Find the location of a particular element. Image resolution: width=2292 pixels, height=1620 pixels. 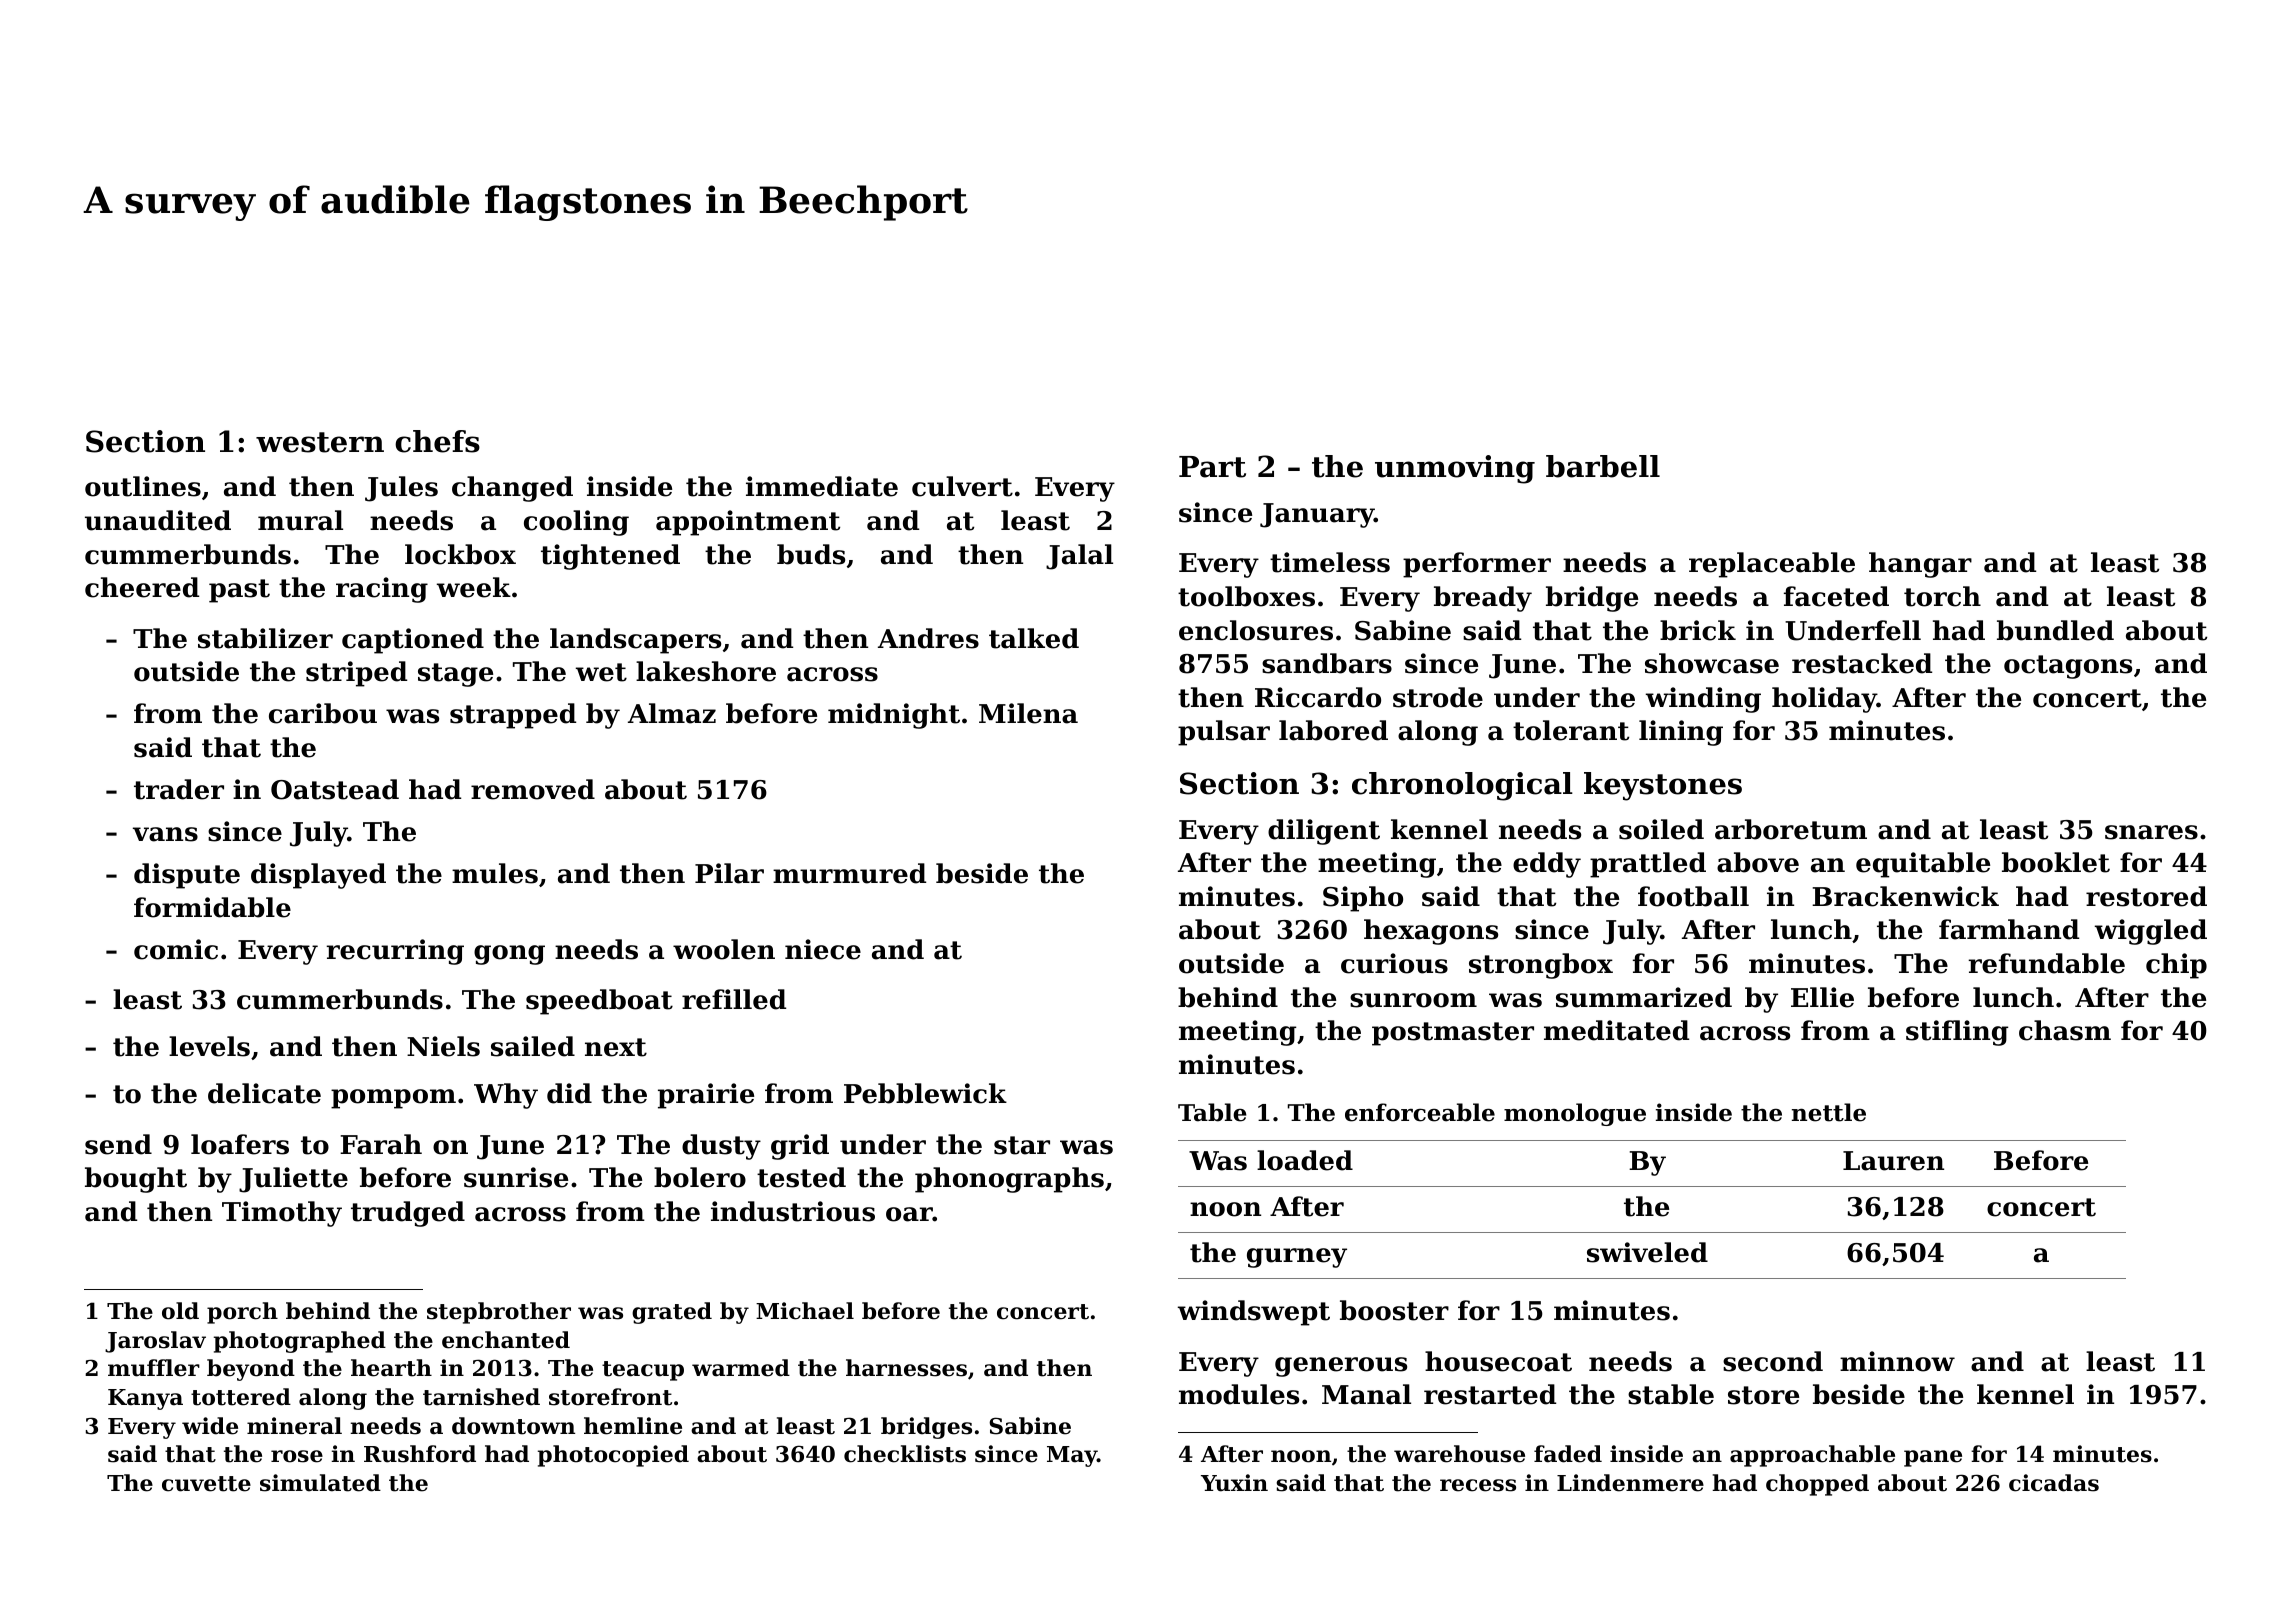

meditated is located at coordinates (1616, 1030).
